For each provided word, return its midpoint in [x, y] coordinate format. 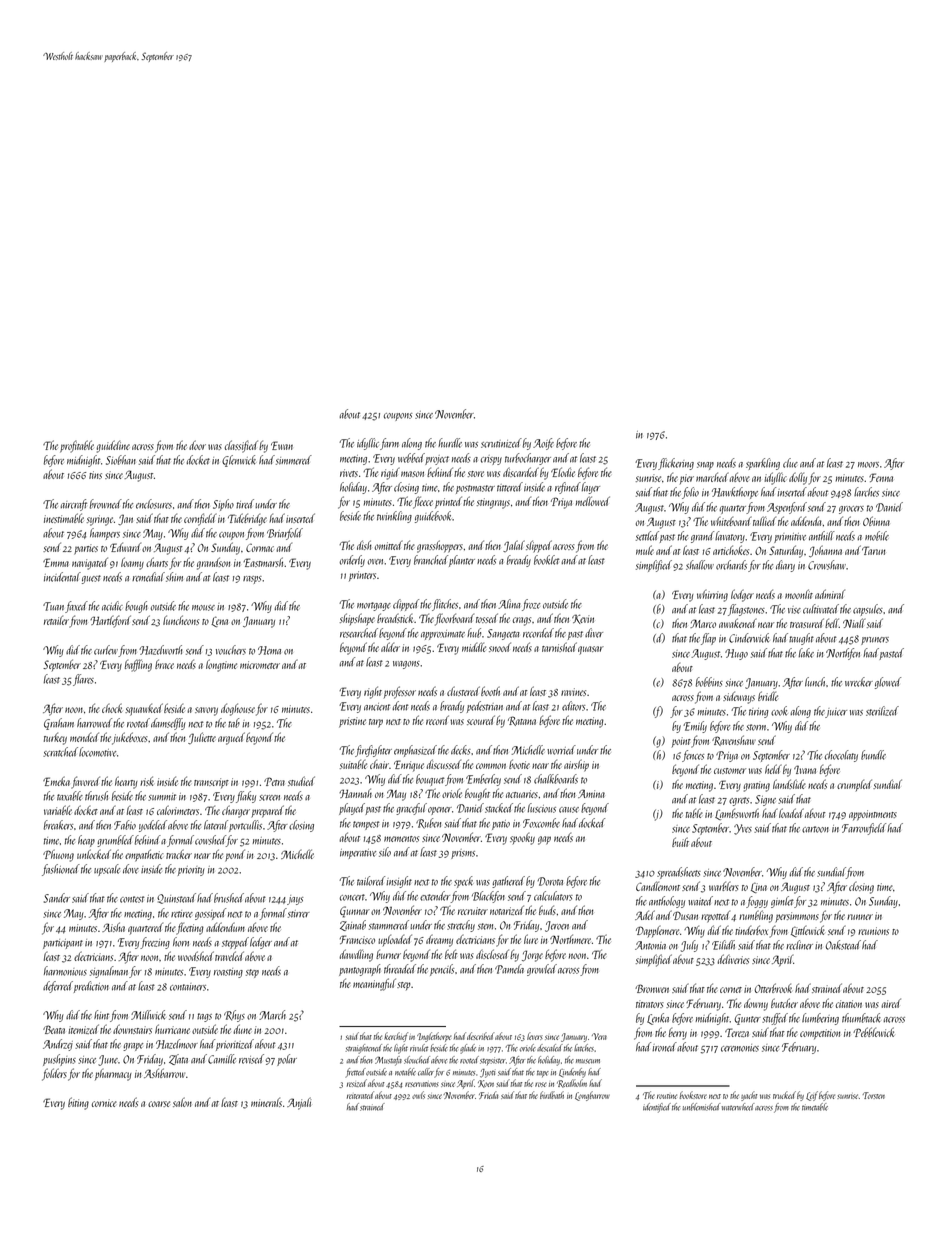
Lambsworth [737, 814]
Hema [269, 650]
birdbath [552, 1095]
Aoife [543, 444]
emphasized [415, 751]
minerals [266, 1102]
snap [705, 466]
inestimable [64, 518]
